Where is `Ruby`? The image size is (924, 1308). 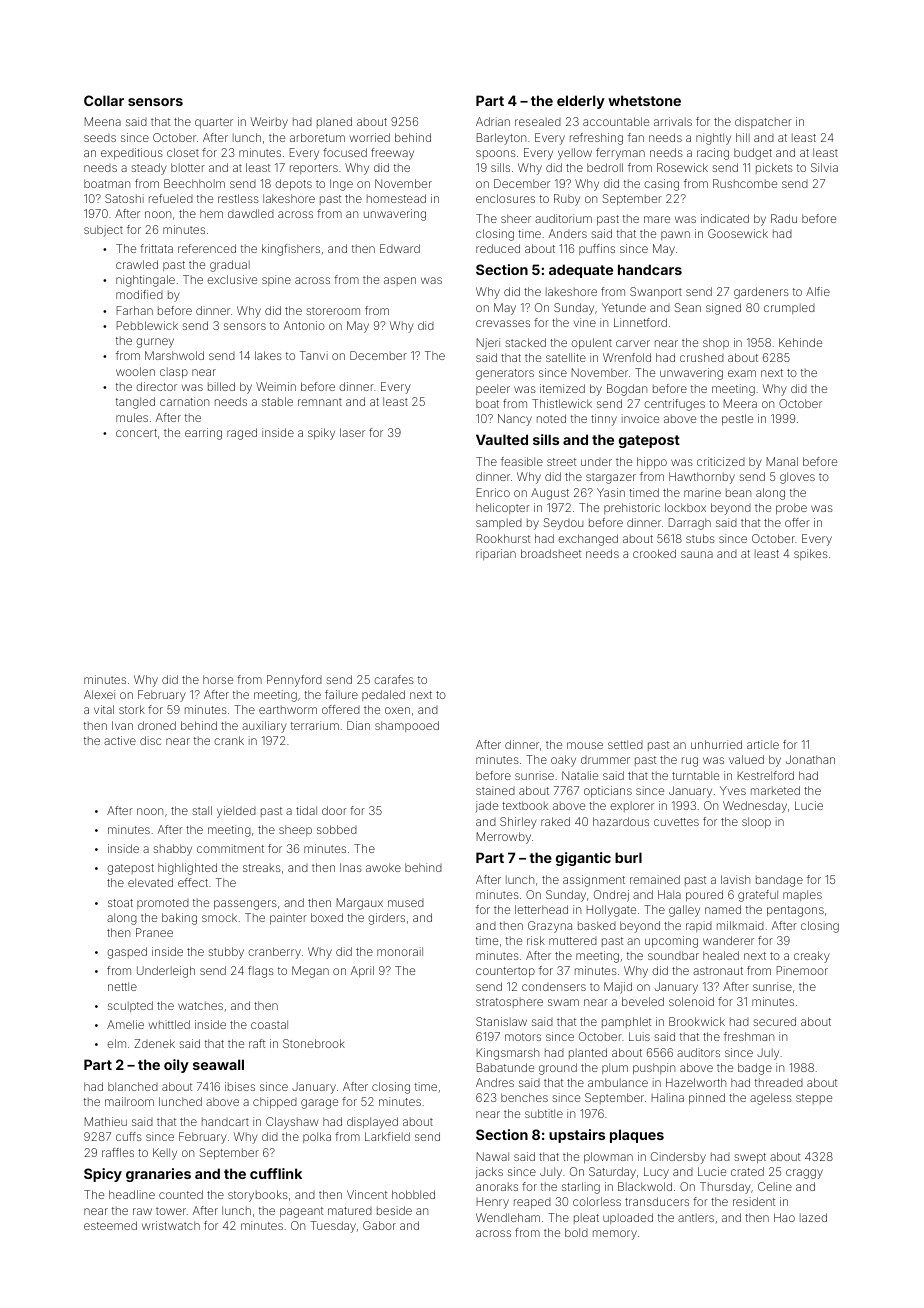 Ruby is located at coordinates (567, 200).
